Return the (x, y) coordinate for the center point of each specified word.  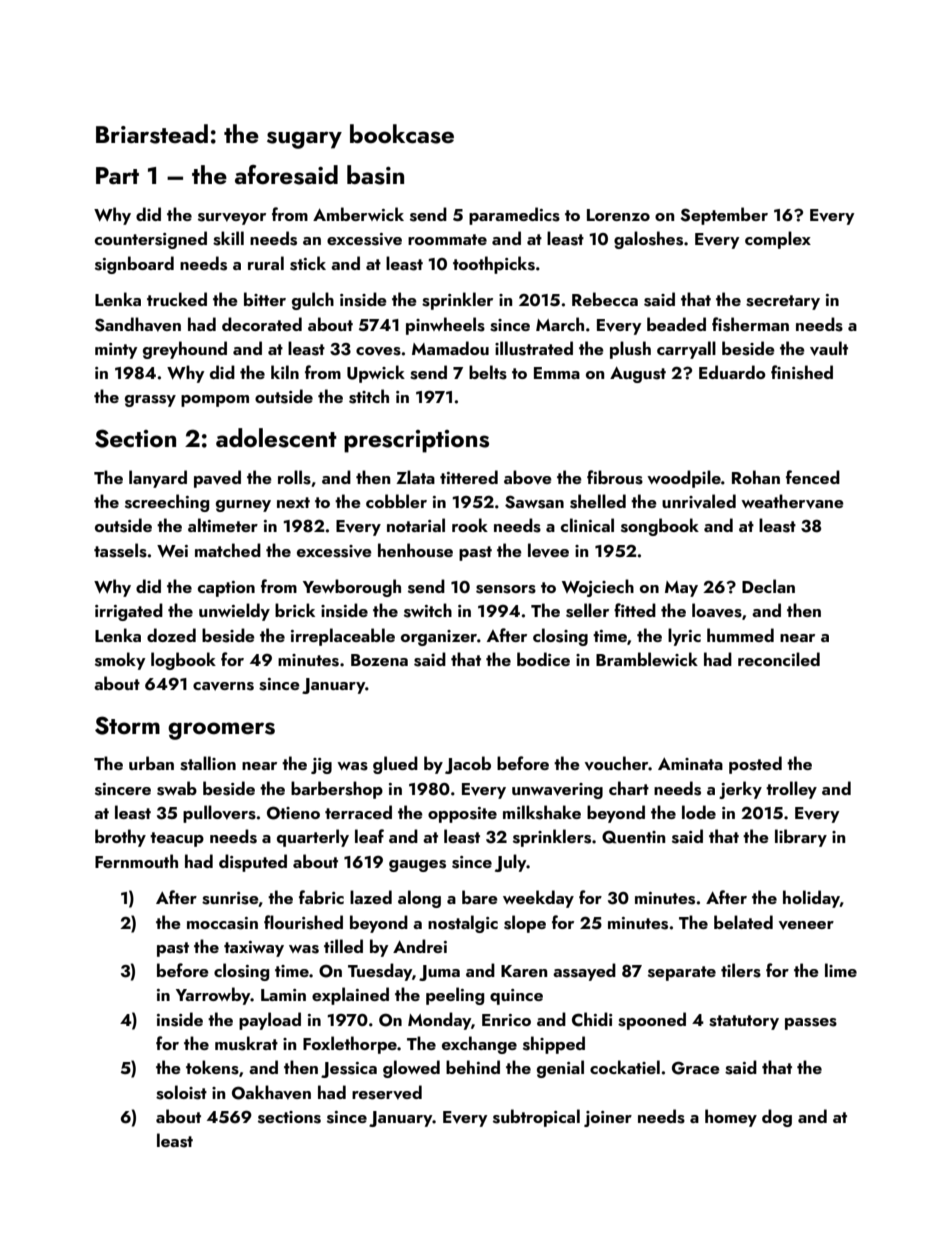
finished (802, 372)
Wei (172, 551)
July (511, 863)
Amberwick (358, 214)
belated (743, 922)
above (528, 477)
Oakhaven (271, 1092)
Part (117, 175)
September (724, 216)
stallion (208, 763)
